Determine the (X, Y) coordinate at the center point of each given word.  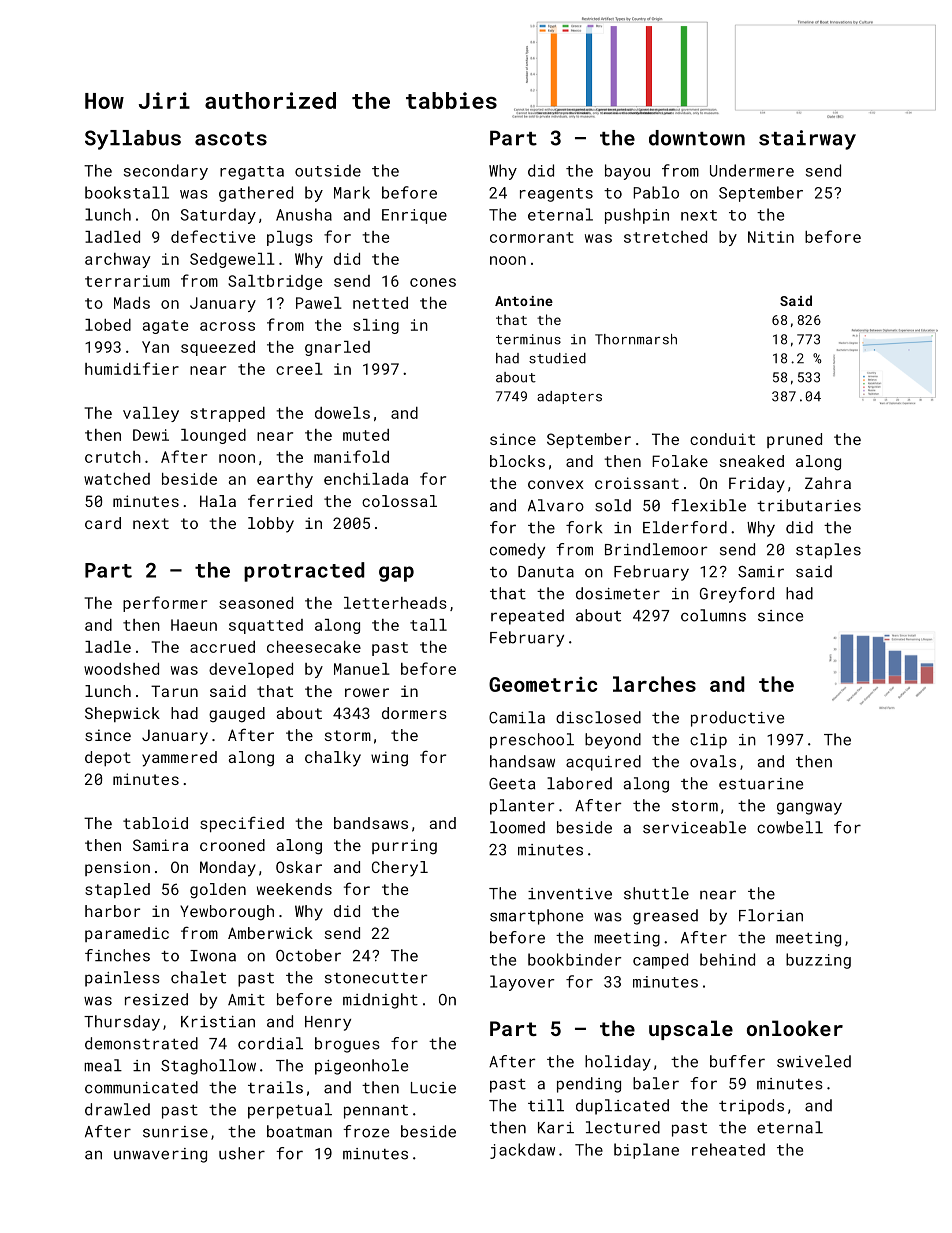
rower (367, 692)
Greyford (737, 595)
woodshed (121, 669)
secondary (166, 172)
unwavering (160, 1155)
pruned (794, 440)
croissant (637, 483)
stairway (807, 140)
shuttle (656, 893)
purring (404, 847)
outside (328, 170)
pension (117, 868)
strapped (228, 414)
